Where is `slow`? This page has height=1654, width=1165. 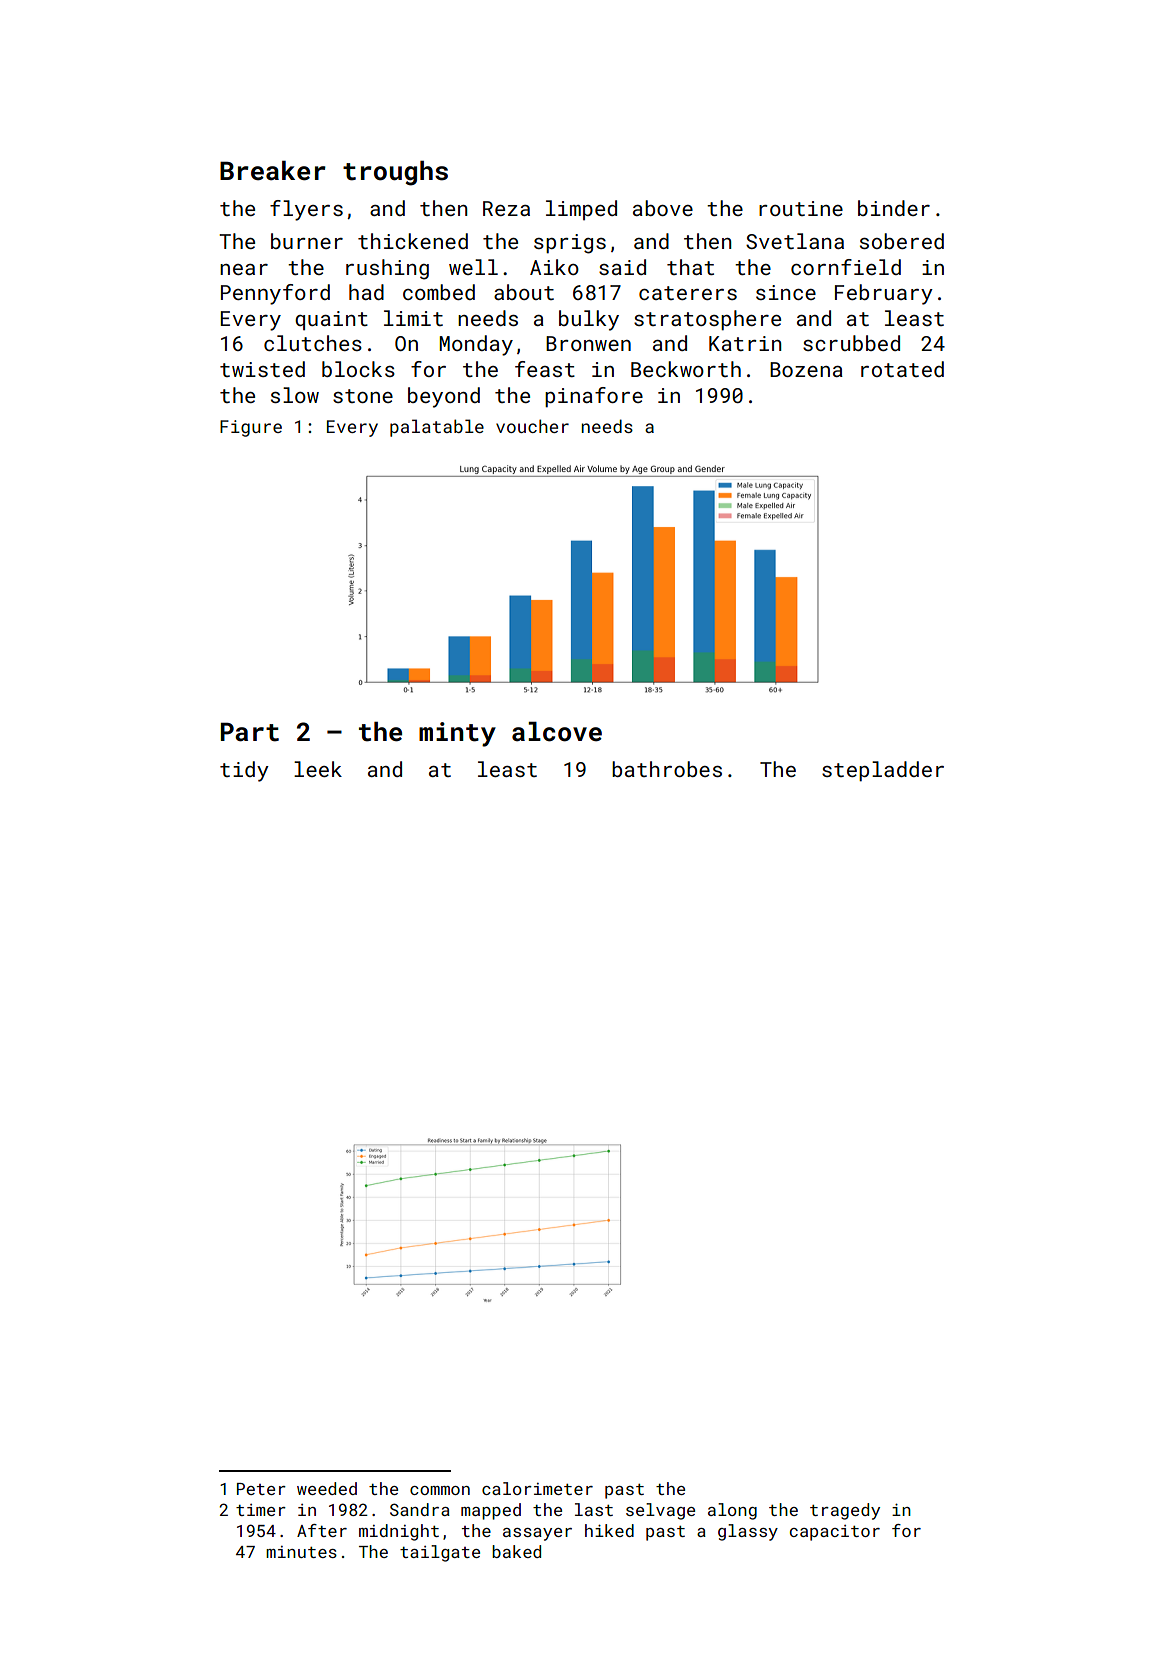 slow is located at coordinates (295, 395).
